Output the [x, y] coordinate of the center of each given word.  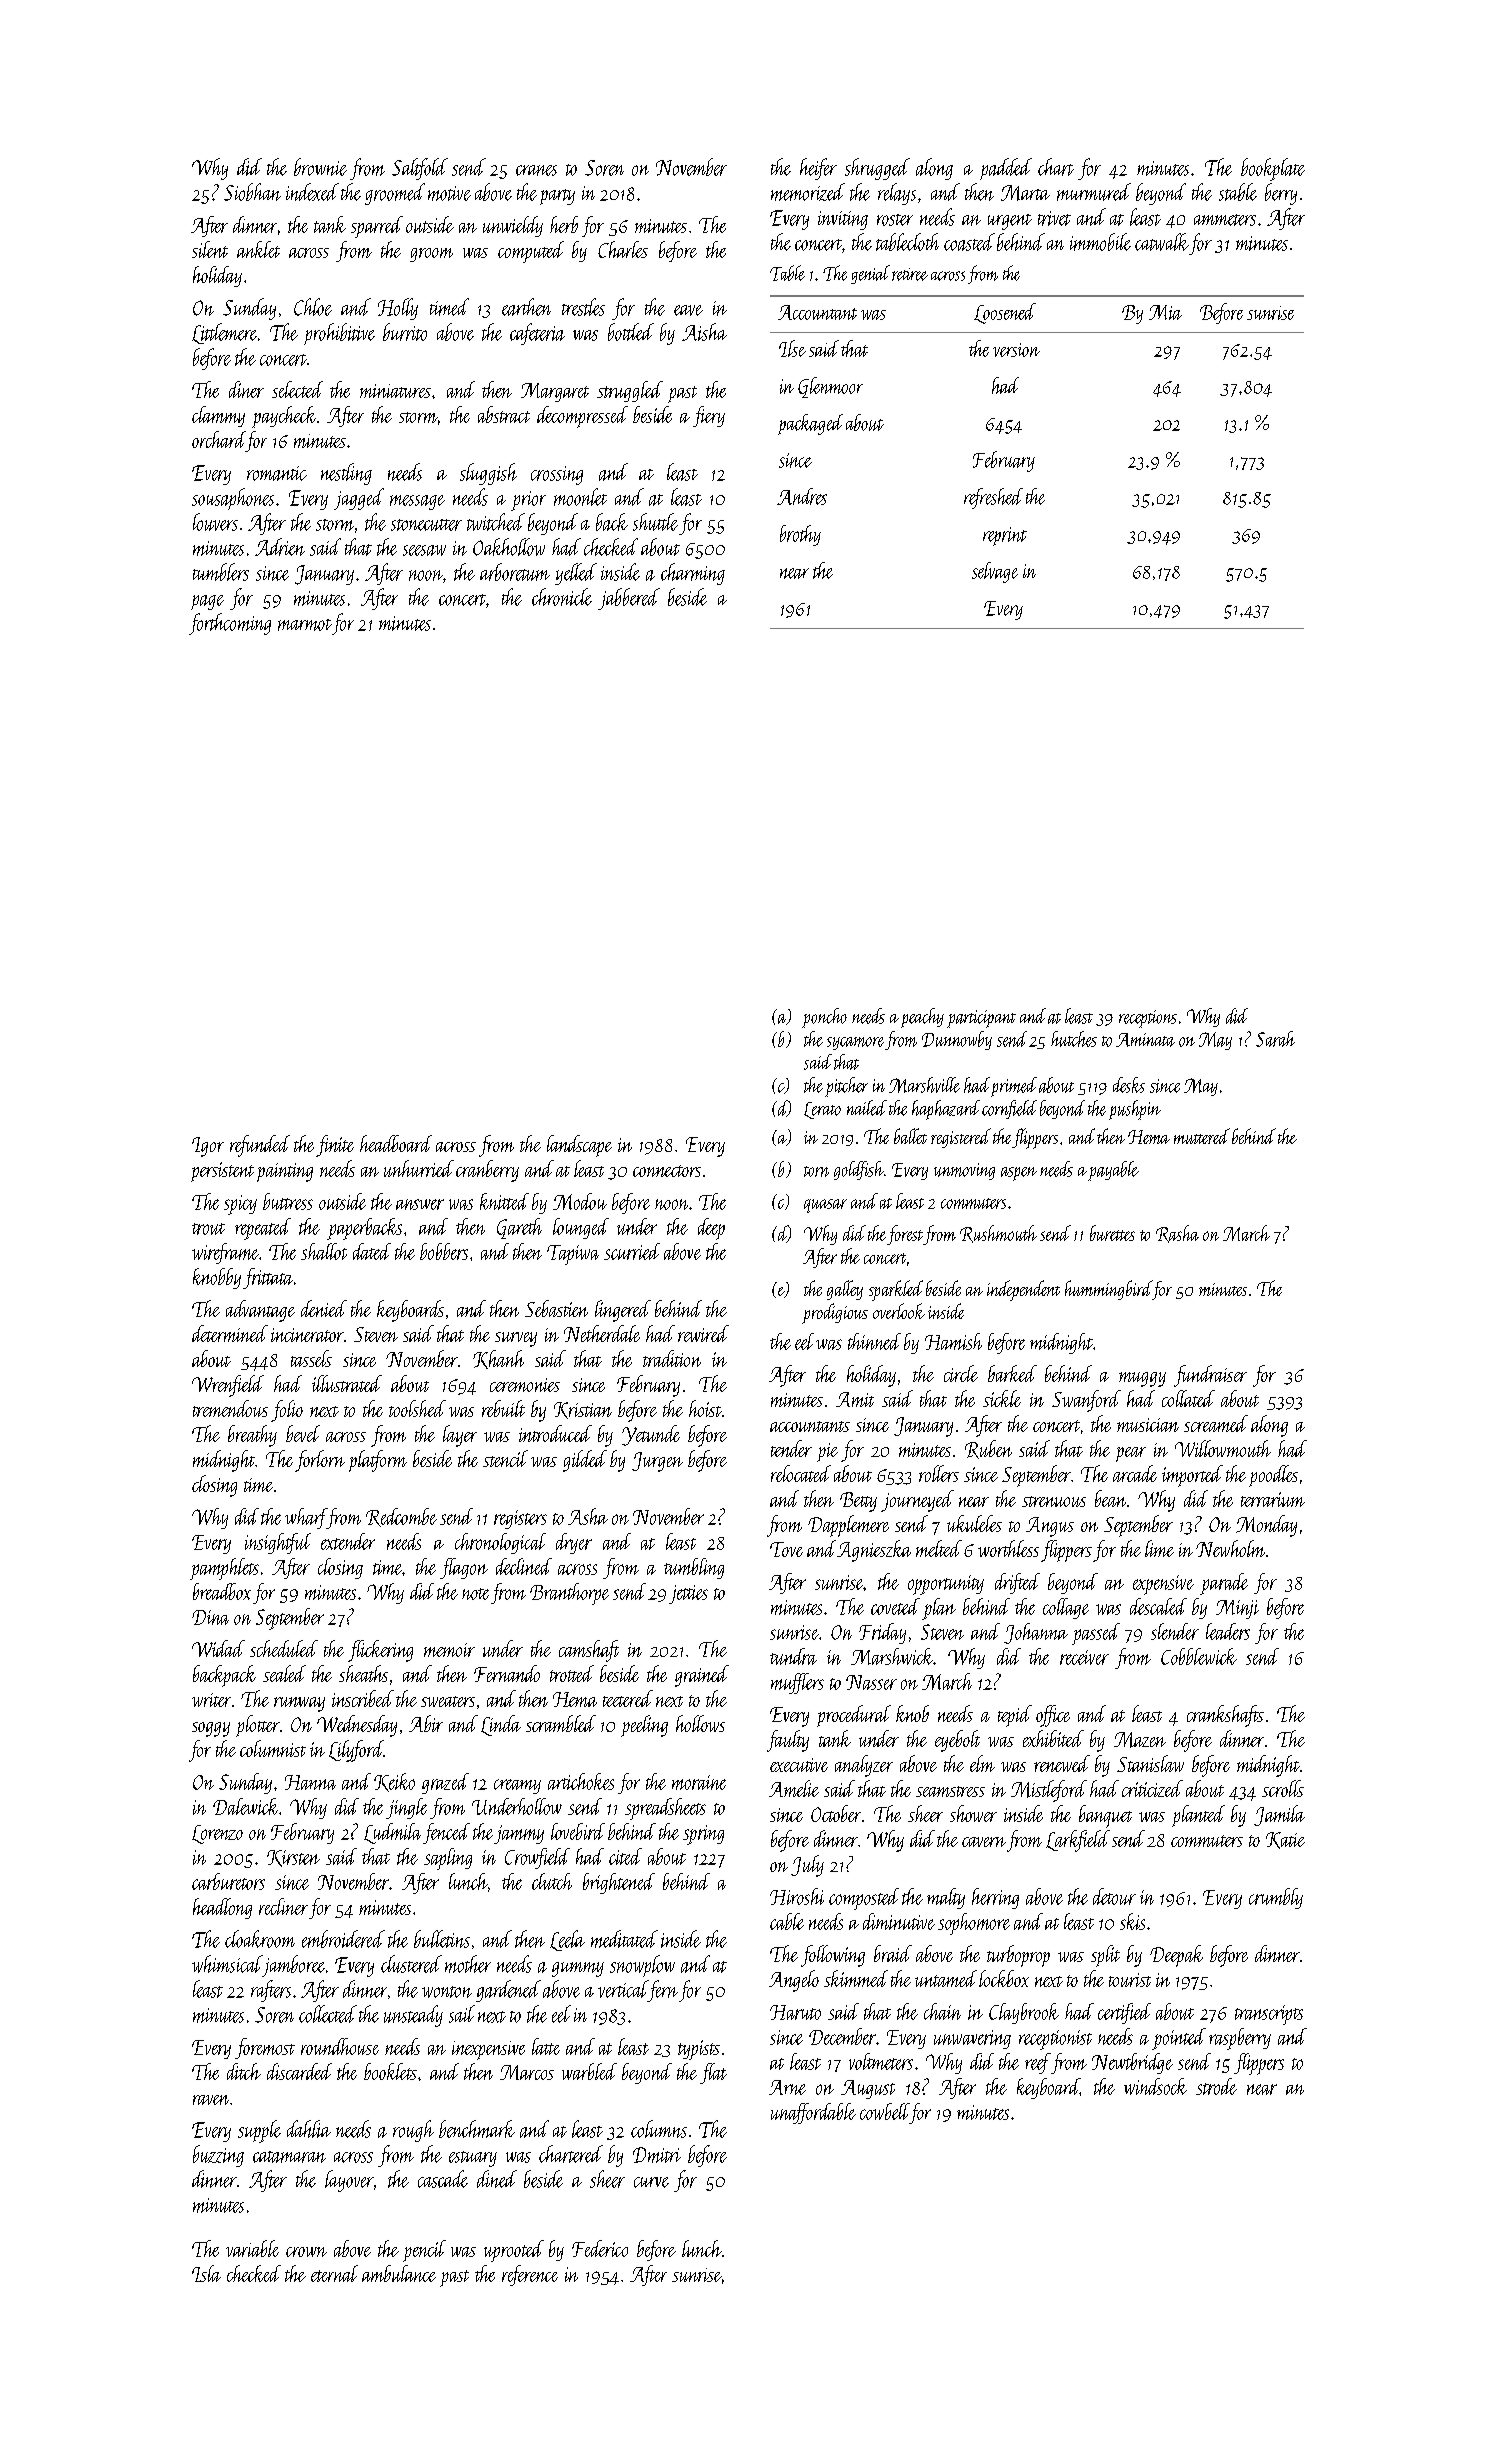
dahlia [309, 2129]
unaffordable [813, 2113]
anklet [258, 249]
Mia [1165, 312]
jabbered [629, 599]
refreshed [993, 498]
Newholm [1230, 1548]
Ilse [792, 348]
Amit [855, 1399]
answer [420, 1204]
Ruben [988, 1449]
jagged [359, 499]
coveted [895, 1606]
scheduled [284, 1648]
